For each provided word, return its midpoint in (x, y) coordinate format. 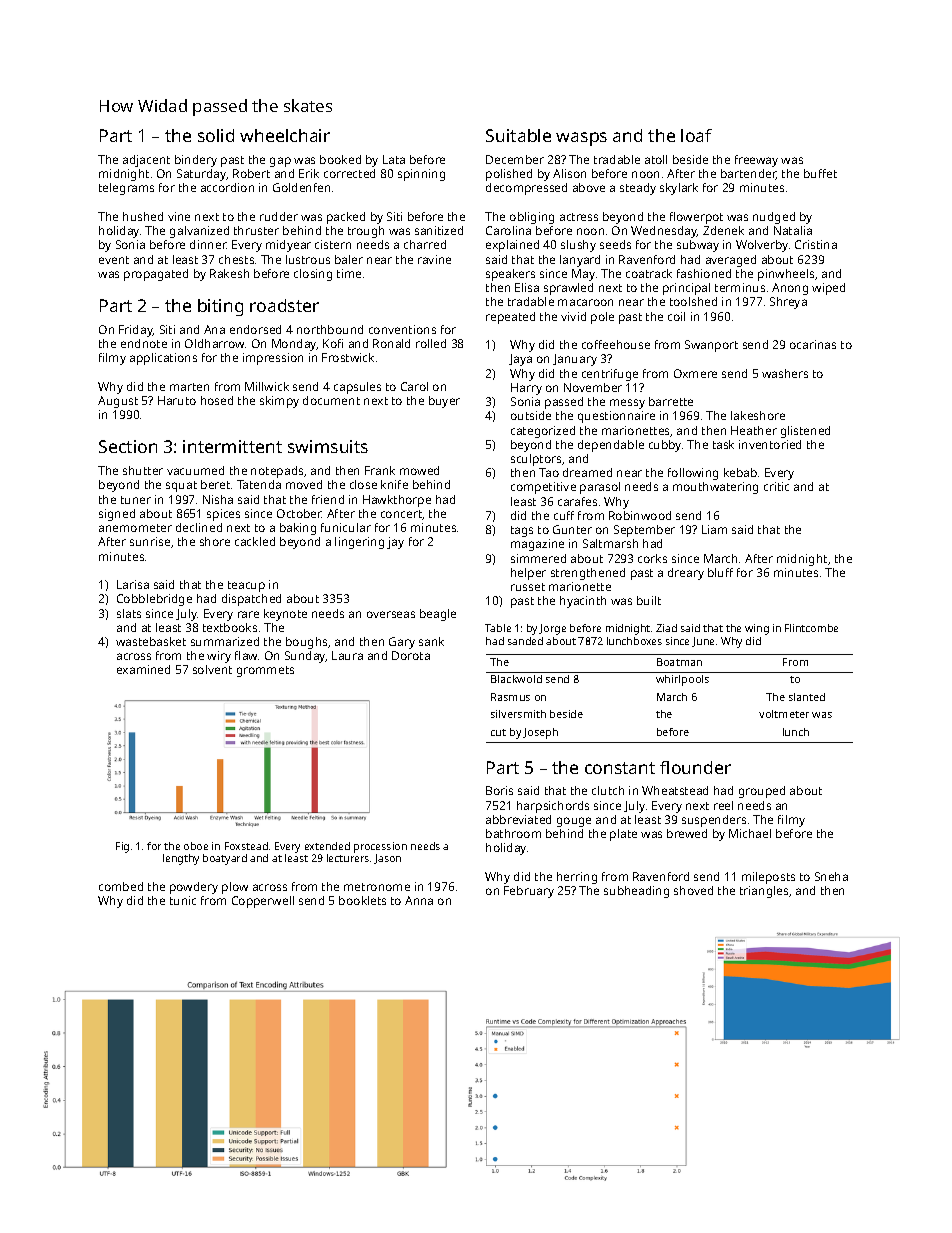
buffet (820, 173)
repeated (510, 318)
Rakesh (229, 273)
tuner (136, 500)
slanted (807, 697)
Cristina (816, 244)
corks (652, 558)
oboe (196, 846)
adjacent (146, 161)
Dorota (411, 655)
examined (143, 669)
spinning (421, 175)
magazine (537, 545)
